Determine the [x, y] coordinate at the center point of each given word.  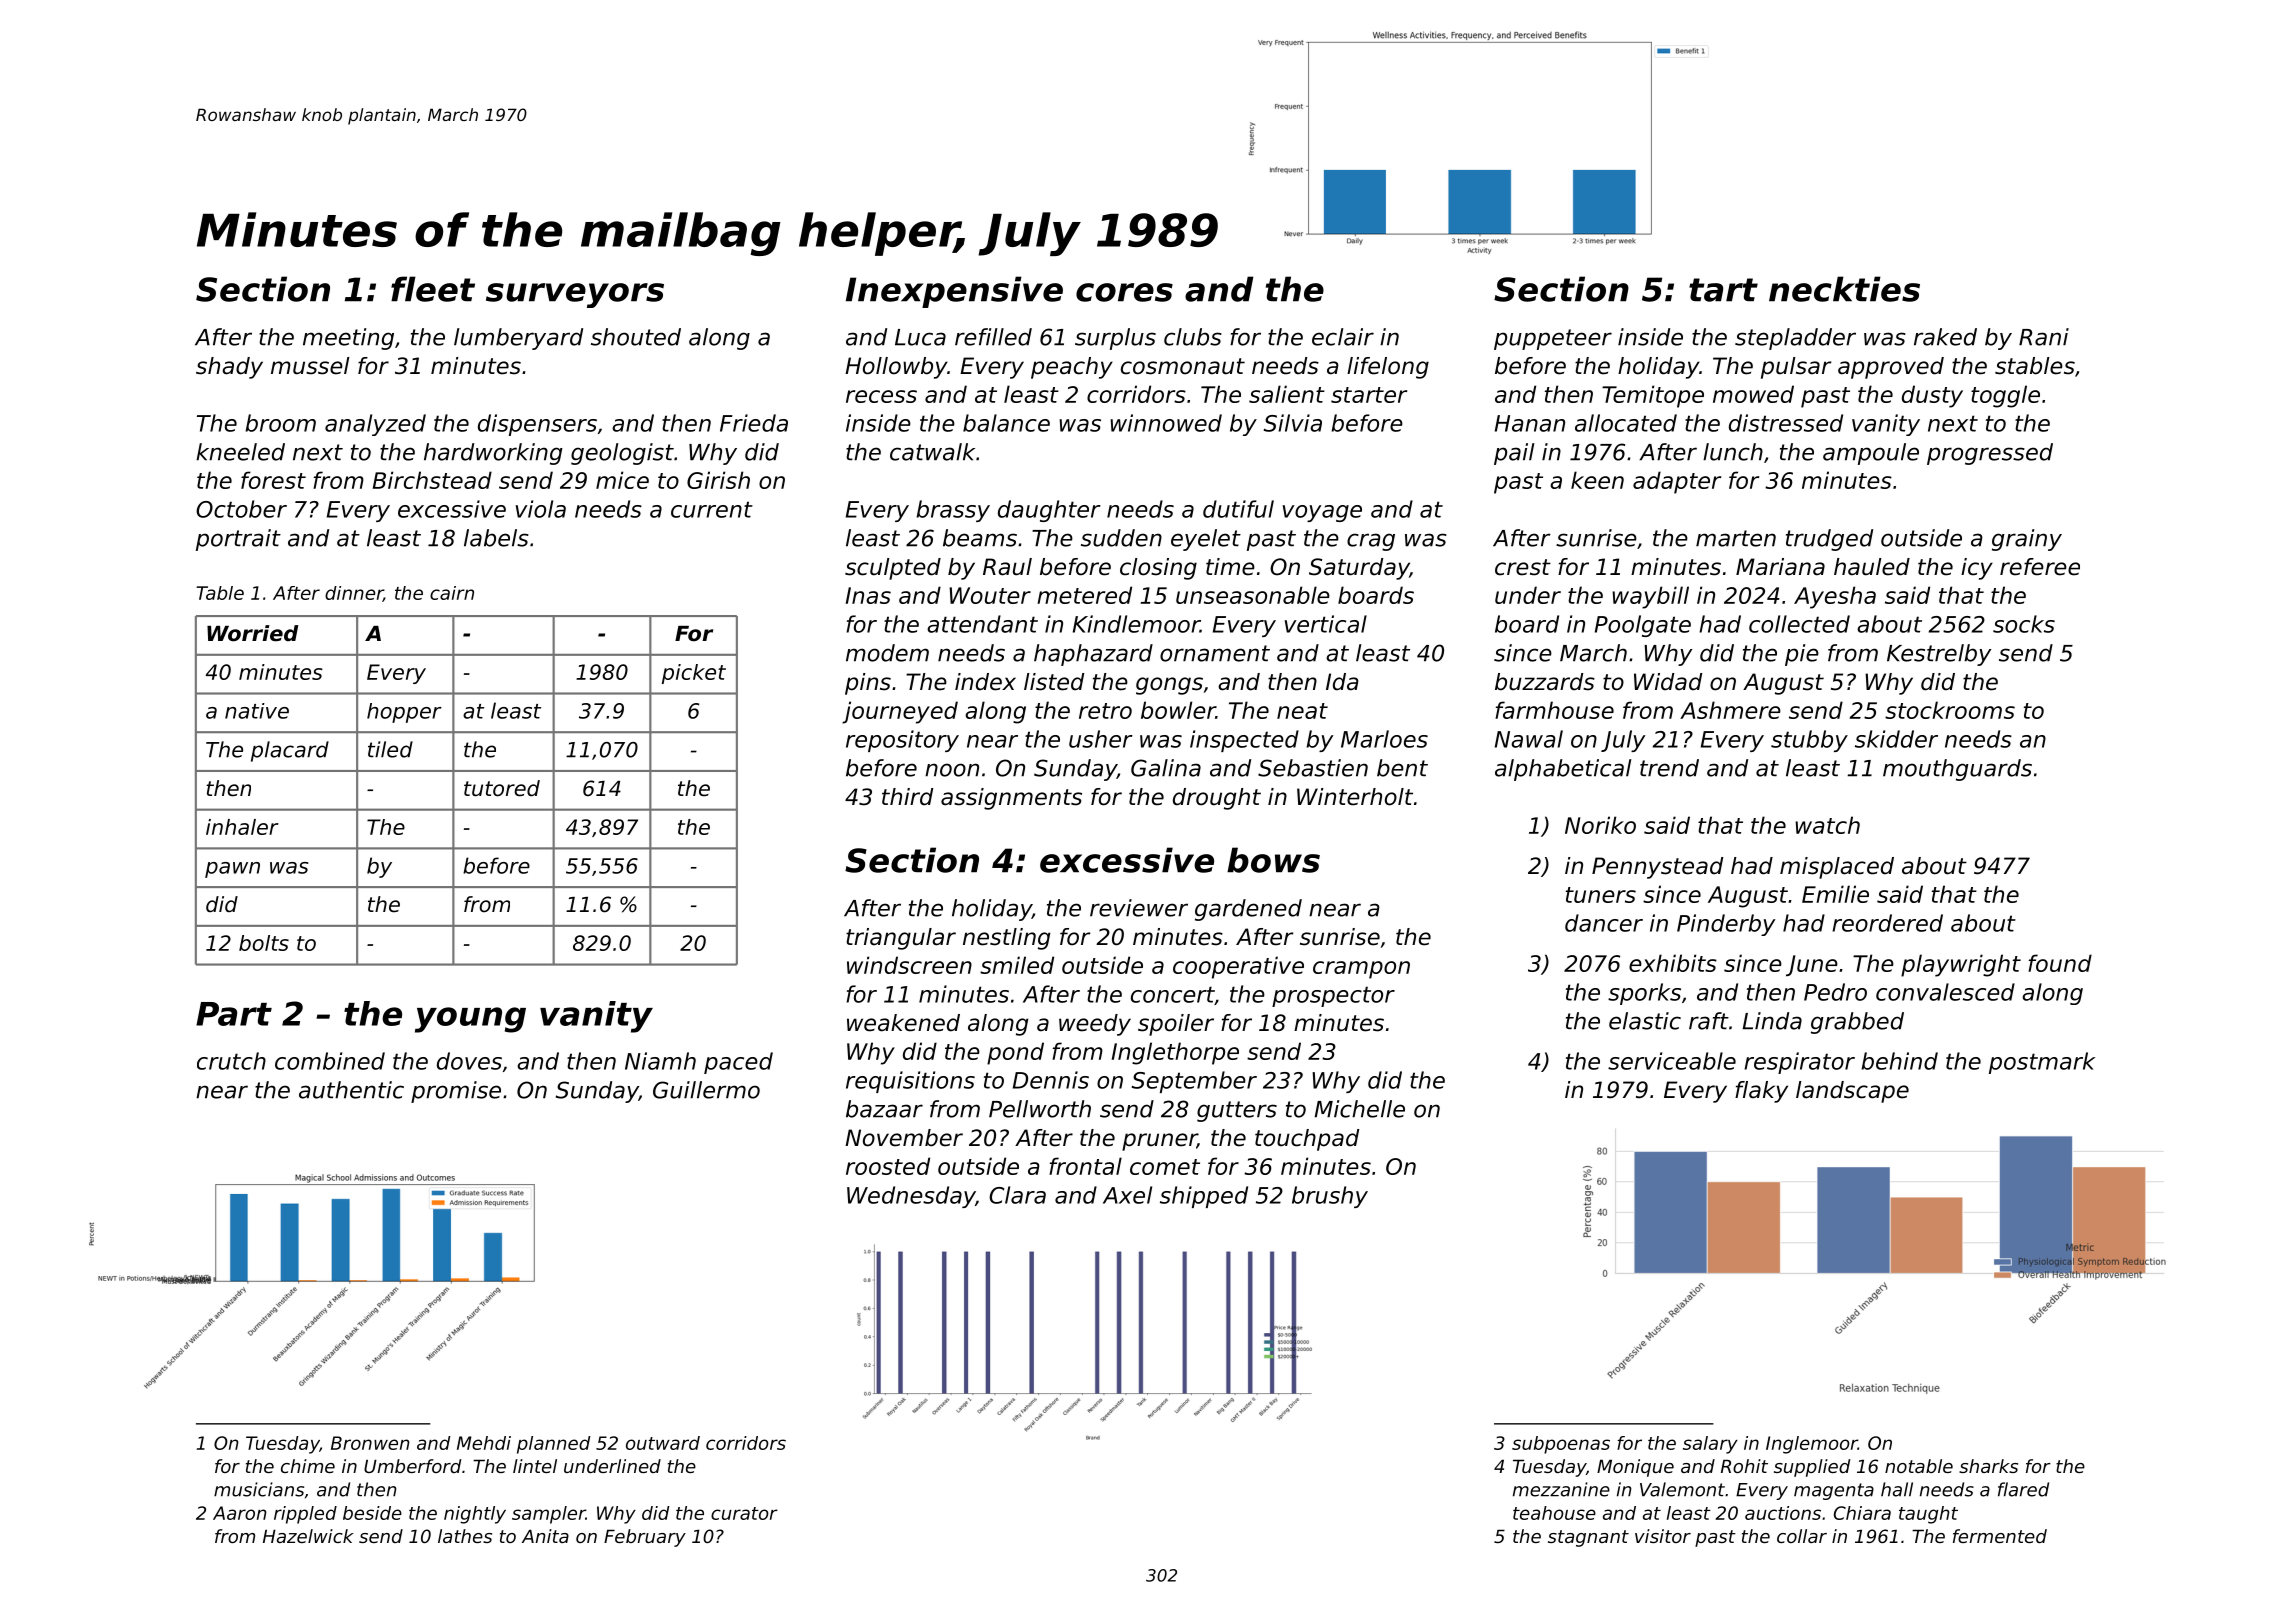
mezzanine [1561, 1489]
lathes [465, 1536]
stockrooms [1950, 710]
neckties [1844, 289]
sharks [1988, 1466]
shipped [1204, 1197]
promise [456, 1092]
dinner [354, 594]
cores [1124, 292]
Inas [868, 595]
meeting [348, 339]
